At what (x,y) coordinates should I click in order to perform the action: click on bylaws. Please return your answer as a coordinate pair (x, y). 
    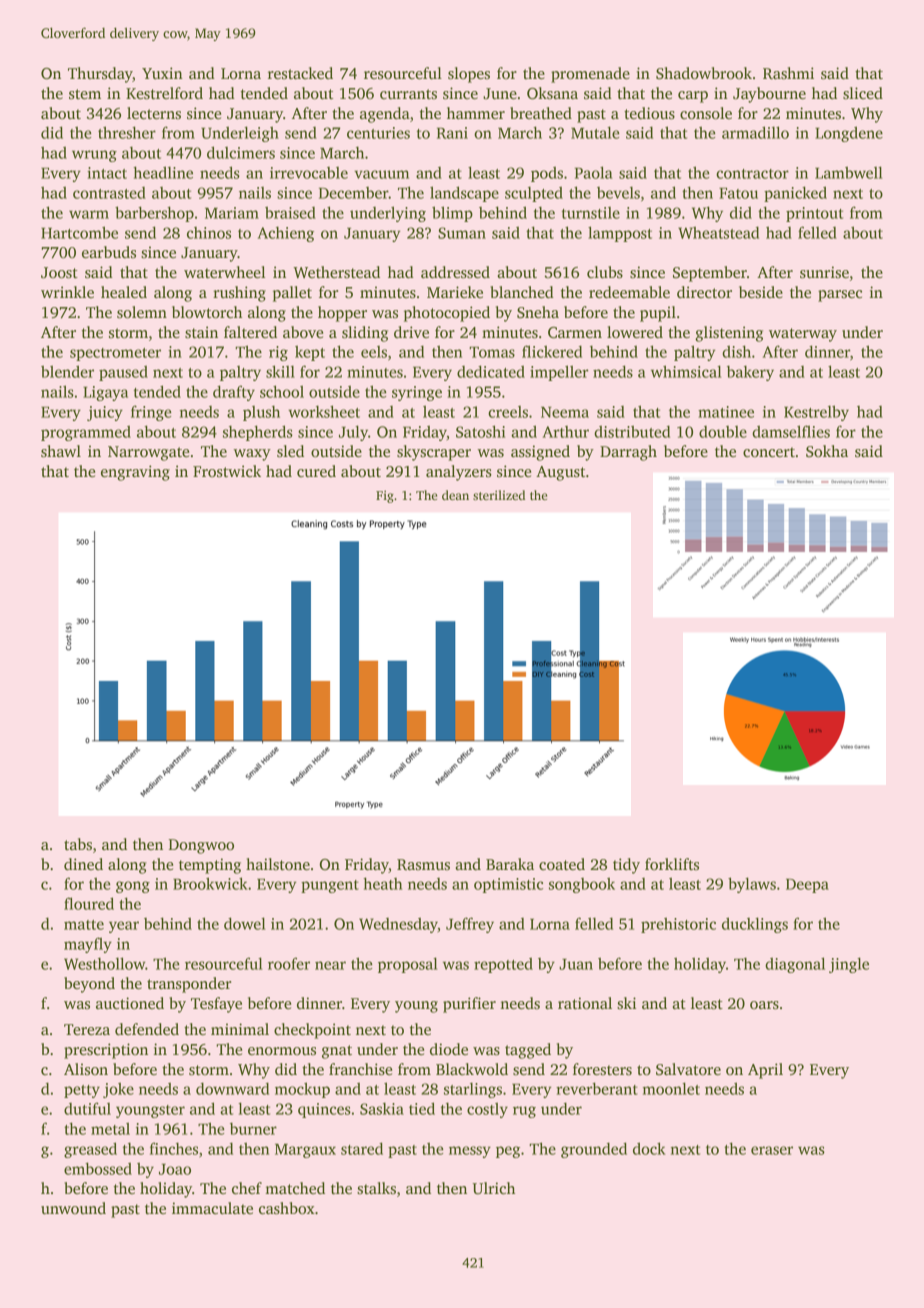
    Looking at the image, I should click on (752, 885).
